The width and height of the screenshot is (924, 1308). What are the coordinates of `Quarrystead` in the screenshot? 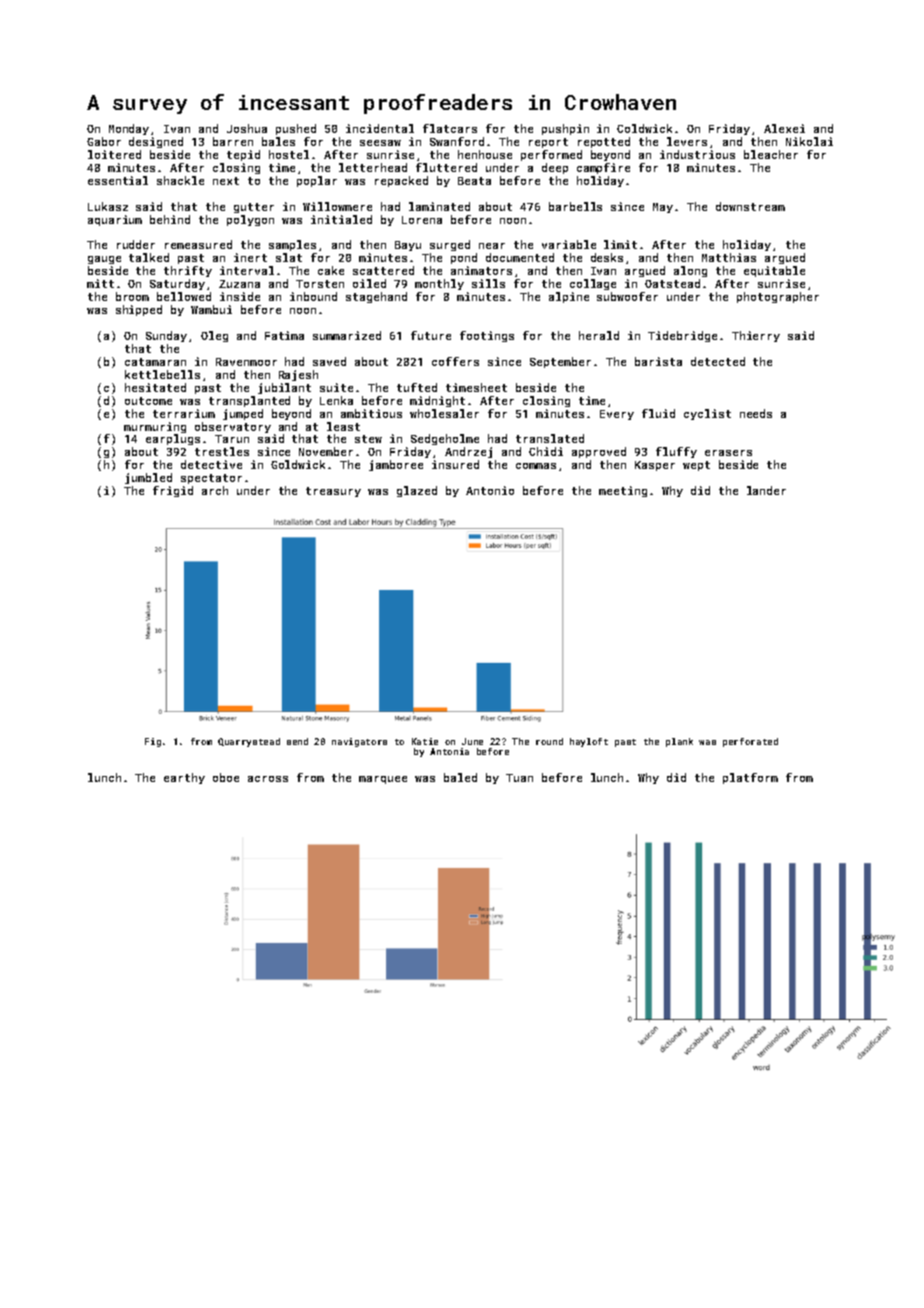 It's located at (249, 742).
